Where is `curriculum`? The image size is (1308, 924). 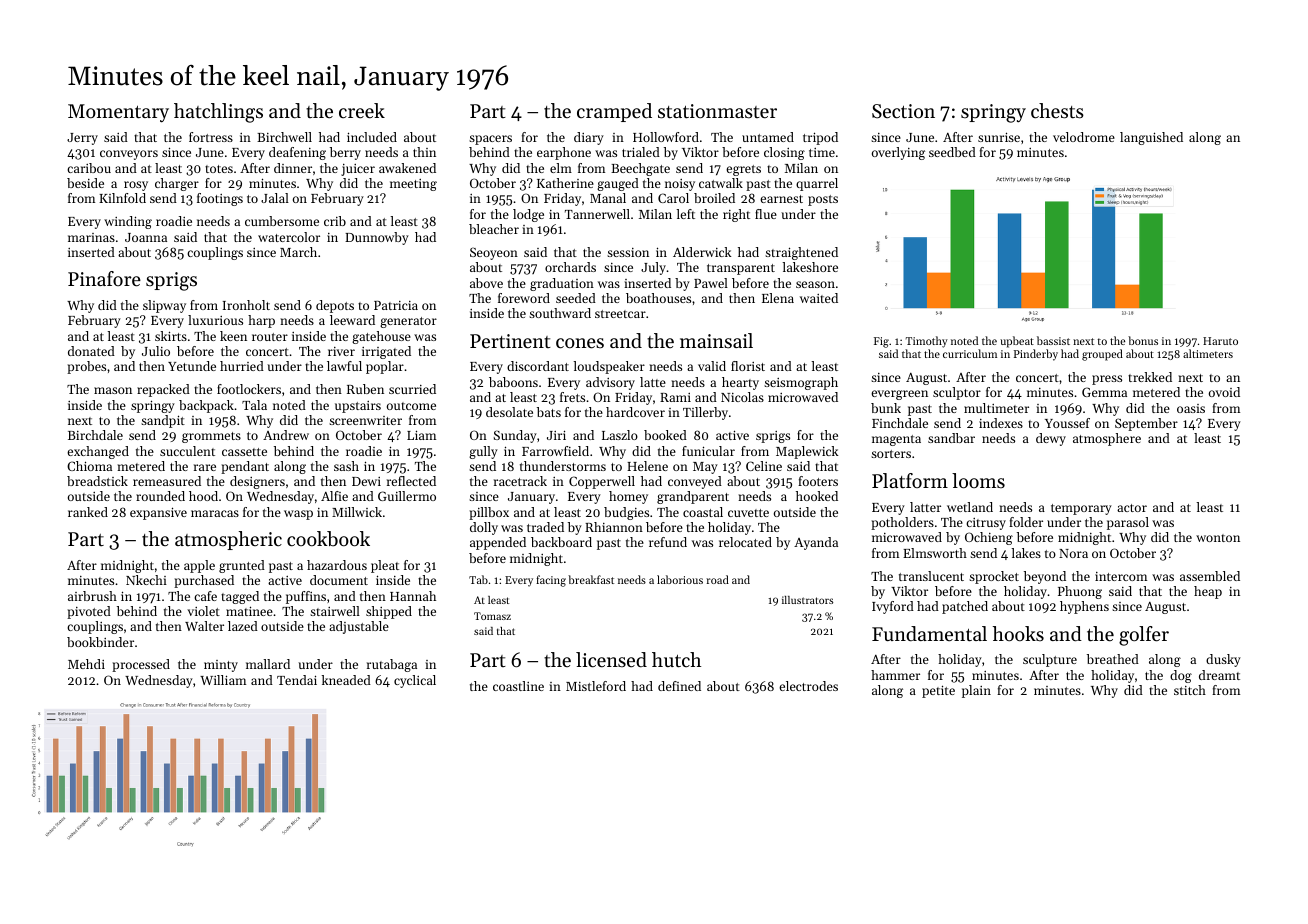 curriculum is located at coordinates (970, 353).
